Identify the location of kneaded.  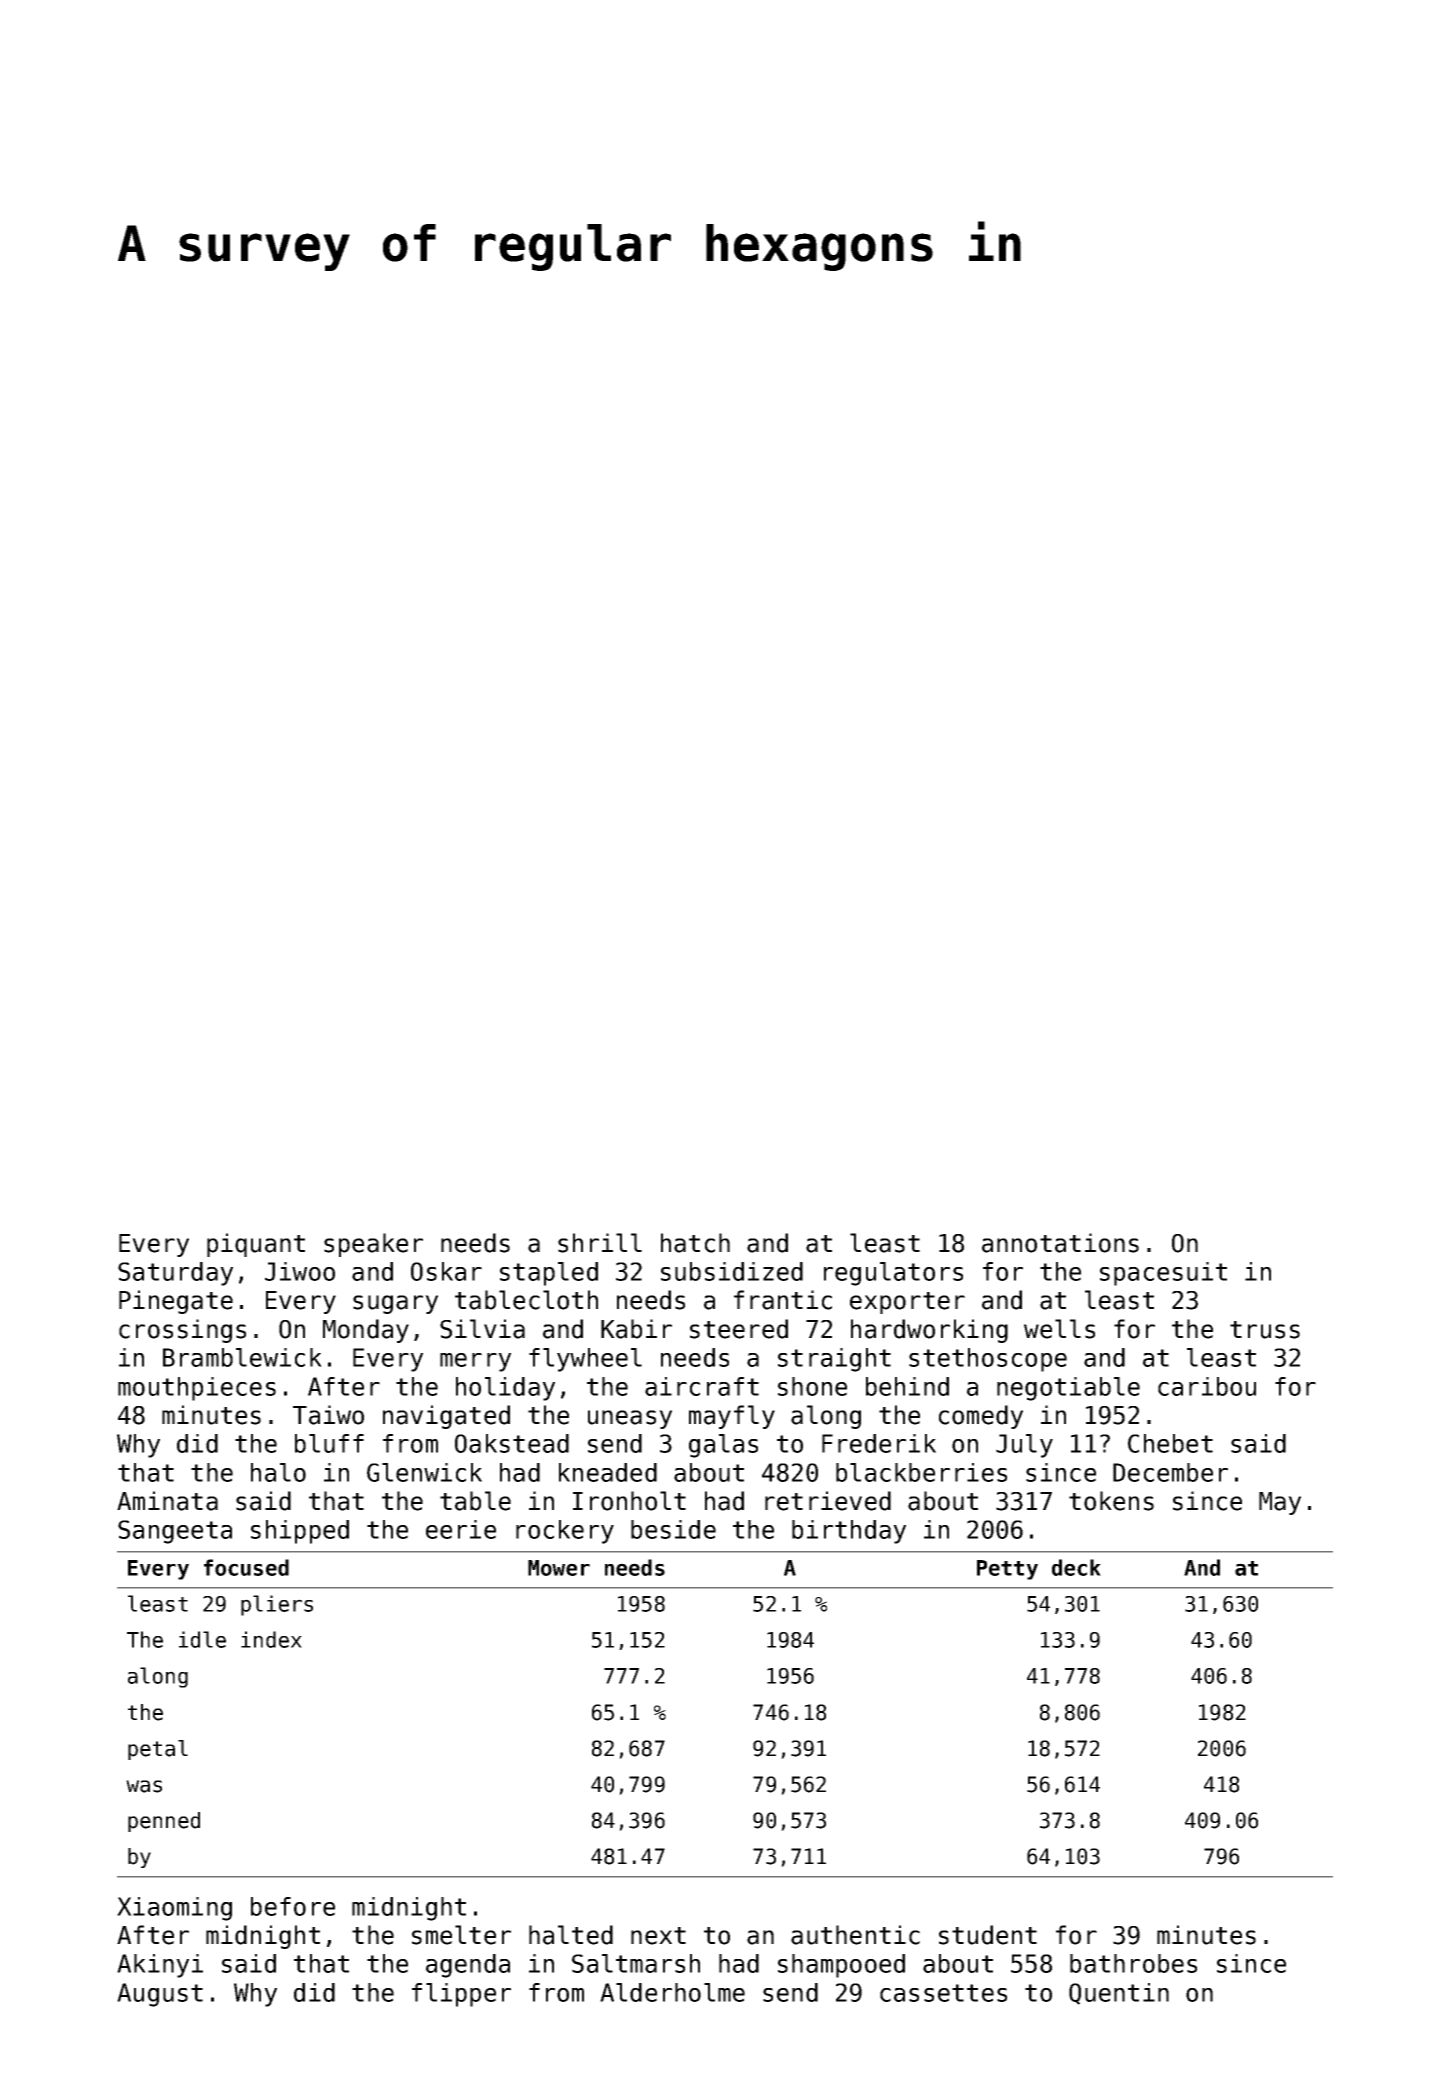
(608, 1472).
